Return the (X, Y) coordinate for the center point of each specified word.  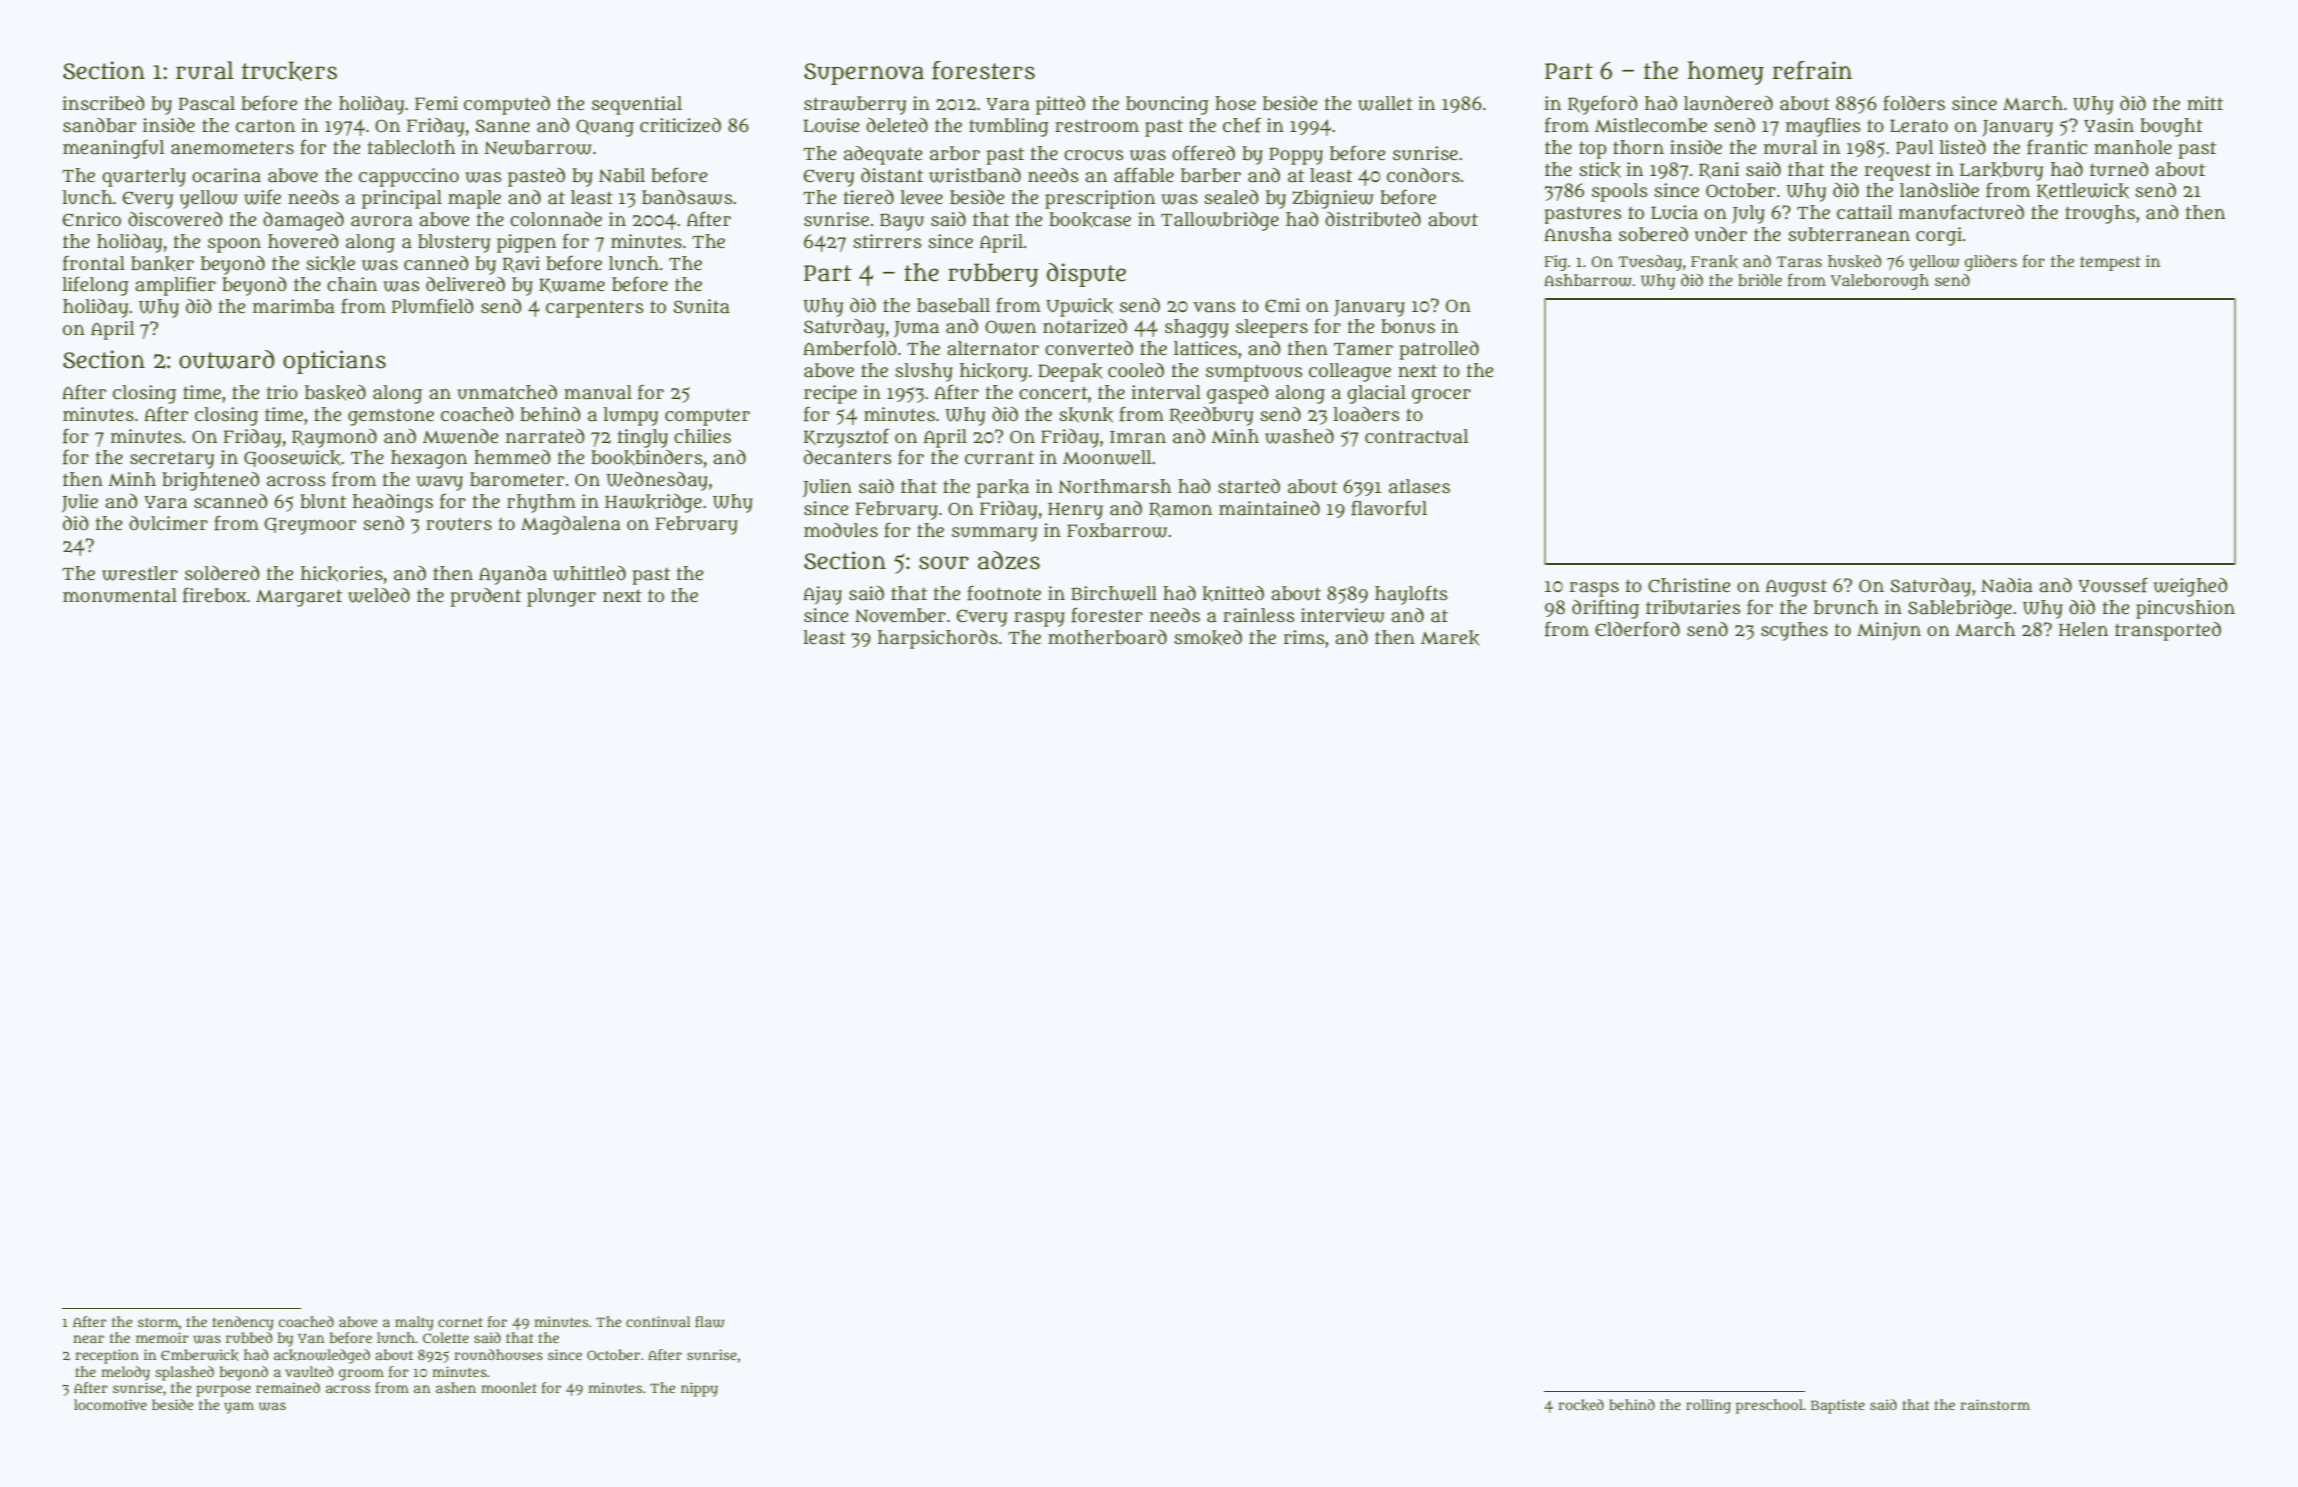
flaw (709, 1322)
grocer (1441, 396)
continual (658, 1321)
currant (999, 458)
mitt (2205, 103)
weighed (2190, 587)
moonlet (509, 1387)
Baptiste (1838, 1406)
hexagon (429, 459)
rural (205, 70)
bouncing (1167, 105)
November (900, 615)
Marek (1450, 638)
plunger (561, 597)
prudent (485, 597)
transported (2168, 631)
